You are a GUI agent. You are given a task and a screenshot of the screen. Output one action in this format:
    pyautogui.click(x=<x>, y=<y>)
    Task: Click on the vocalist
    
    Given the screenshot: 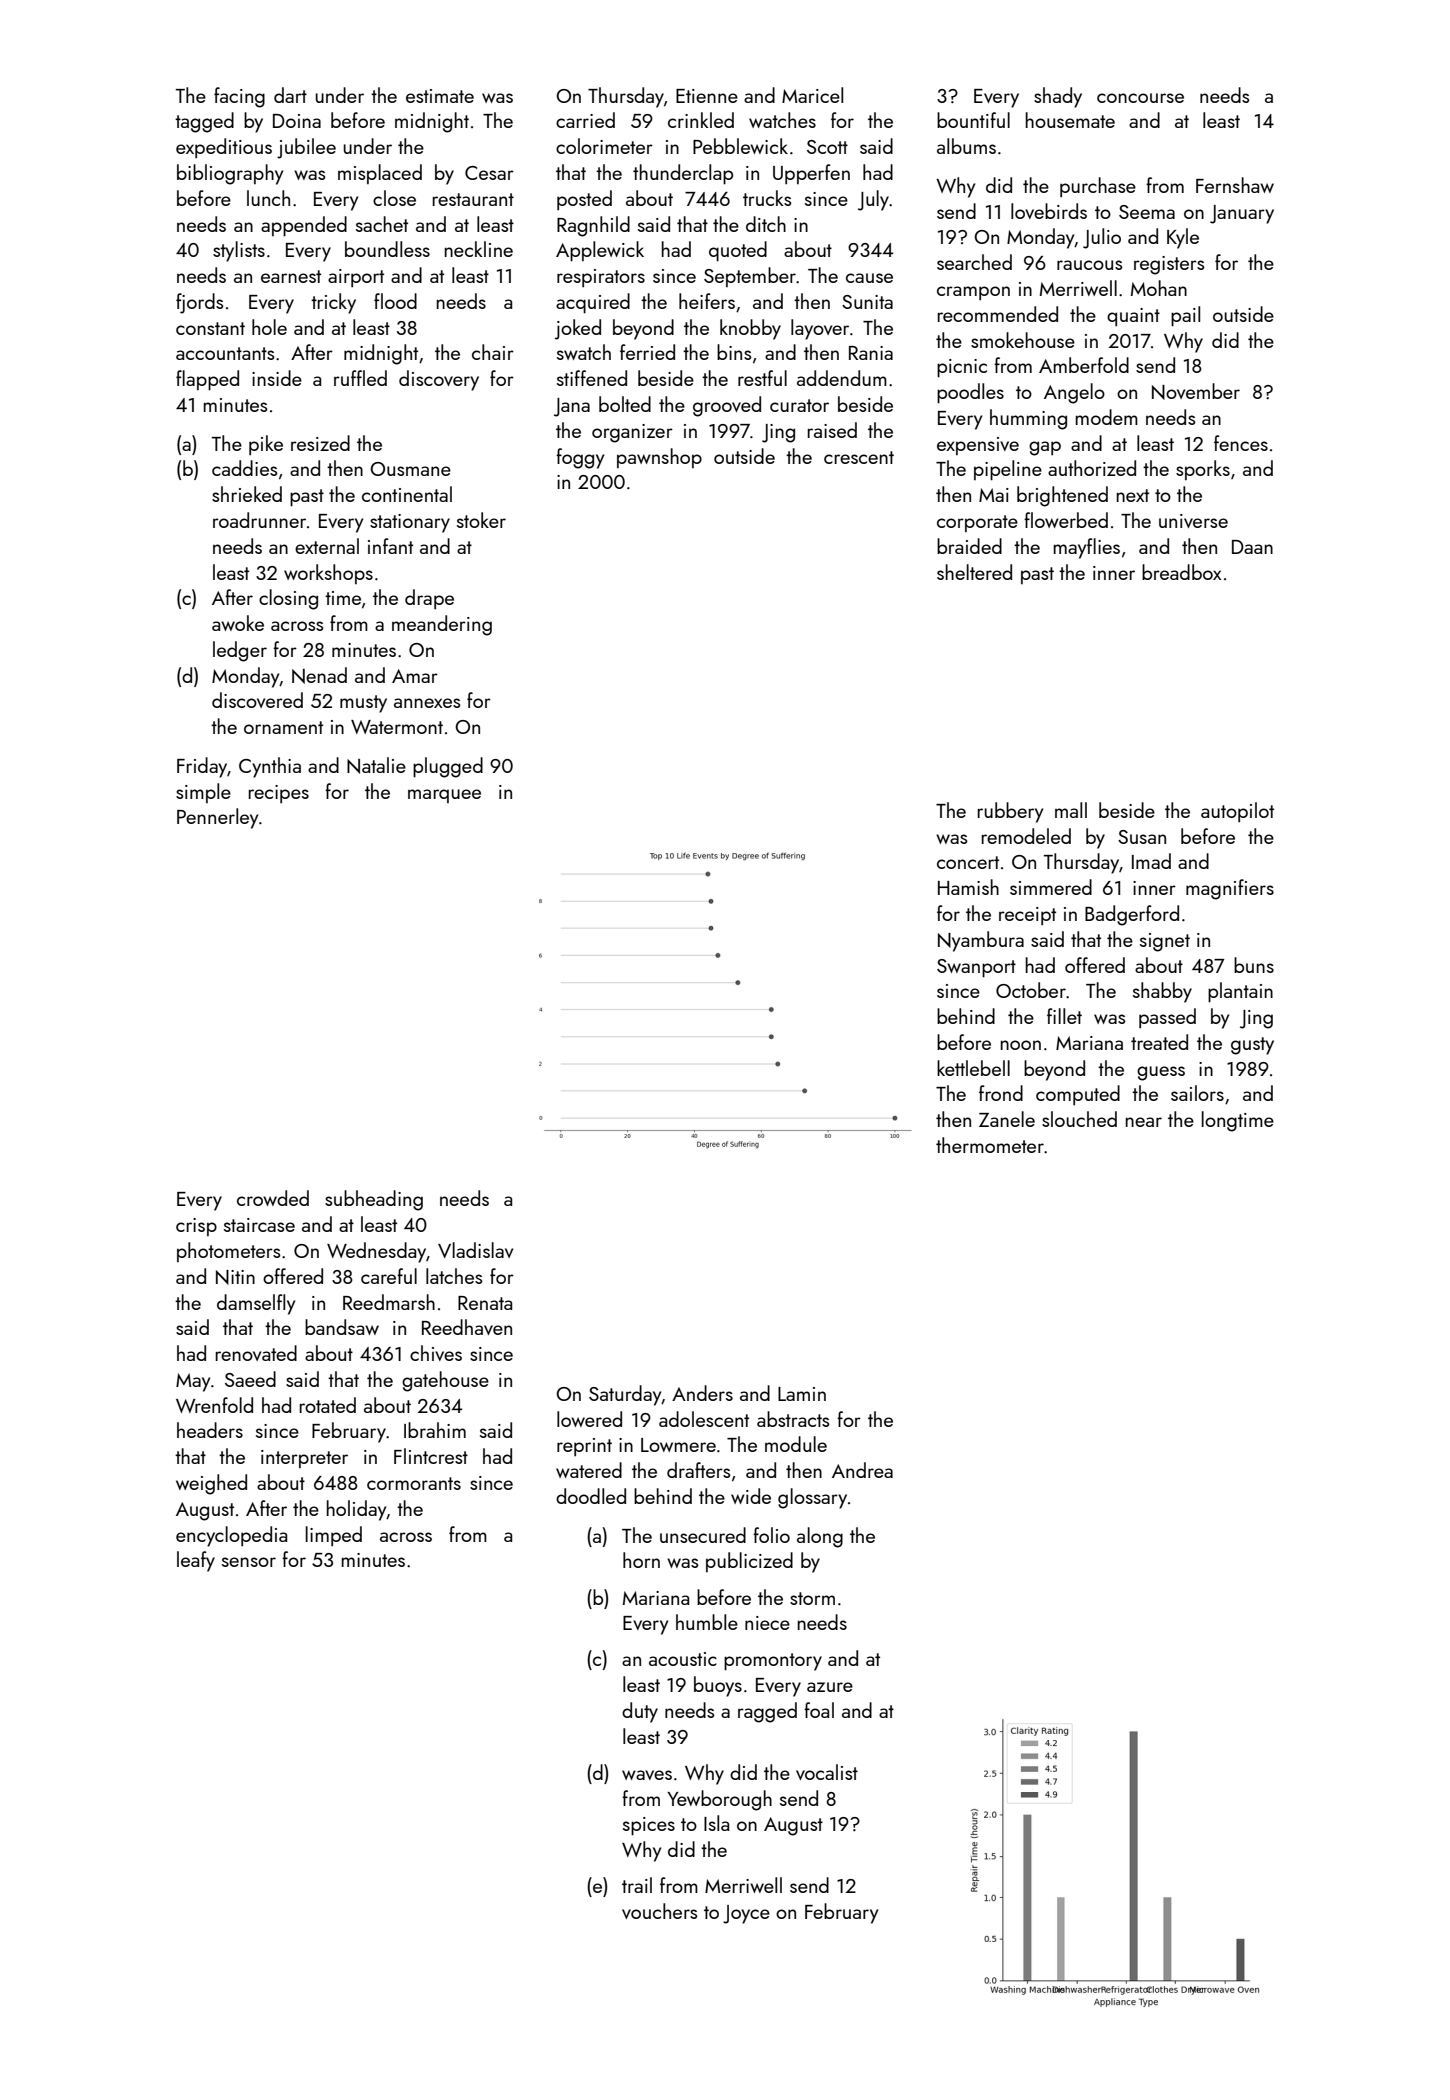 What is the action you would take?
    pyautogui.click(x=827, y=1772)
